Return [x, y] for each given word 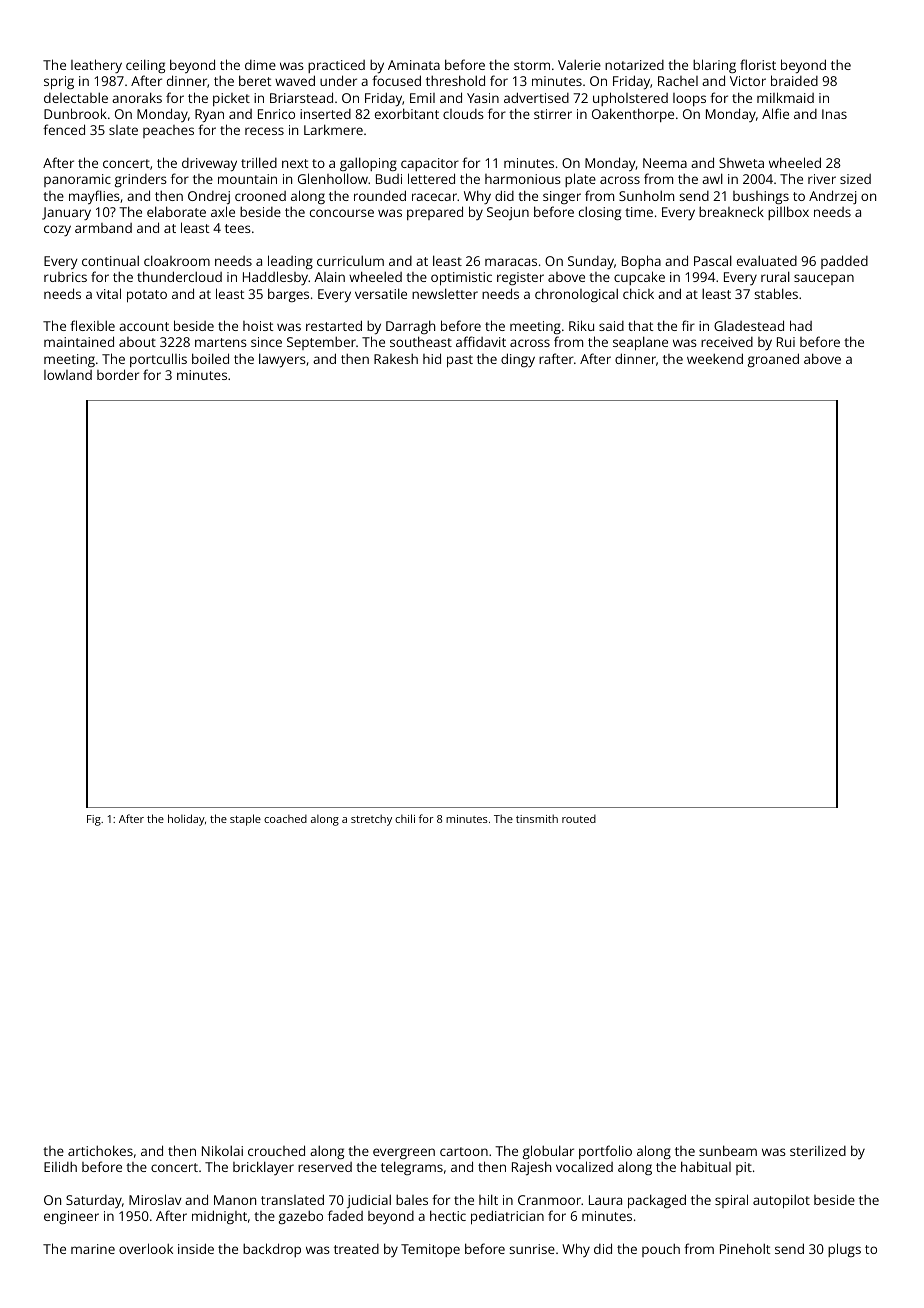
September [321, 343]
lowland [68, 375]
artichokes [100, 1150]
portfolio [605, 1152]
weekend [715, 358]
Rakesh [396, 358]
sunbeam [728, 1150]
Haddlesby [275, 278]
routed [579, 818]
